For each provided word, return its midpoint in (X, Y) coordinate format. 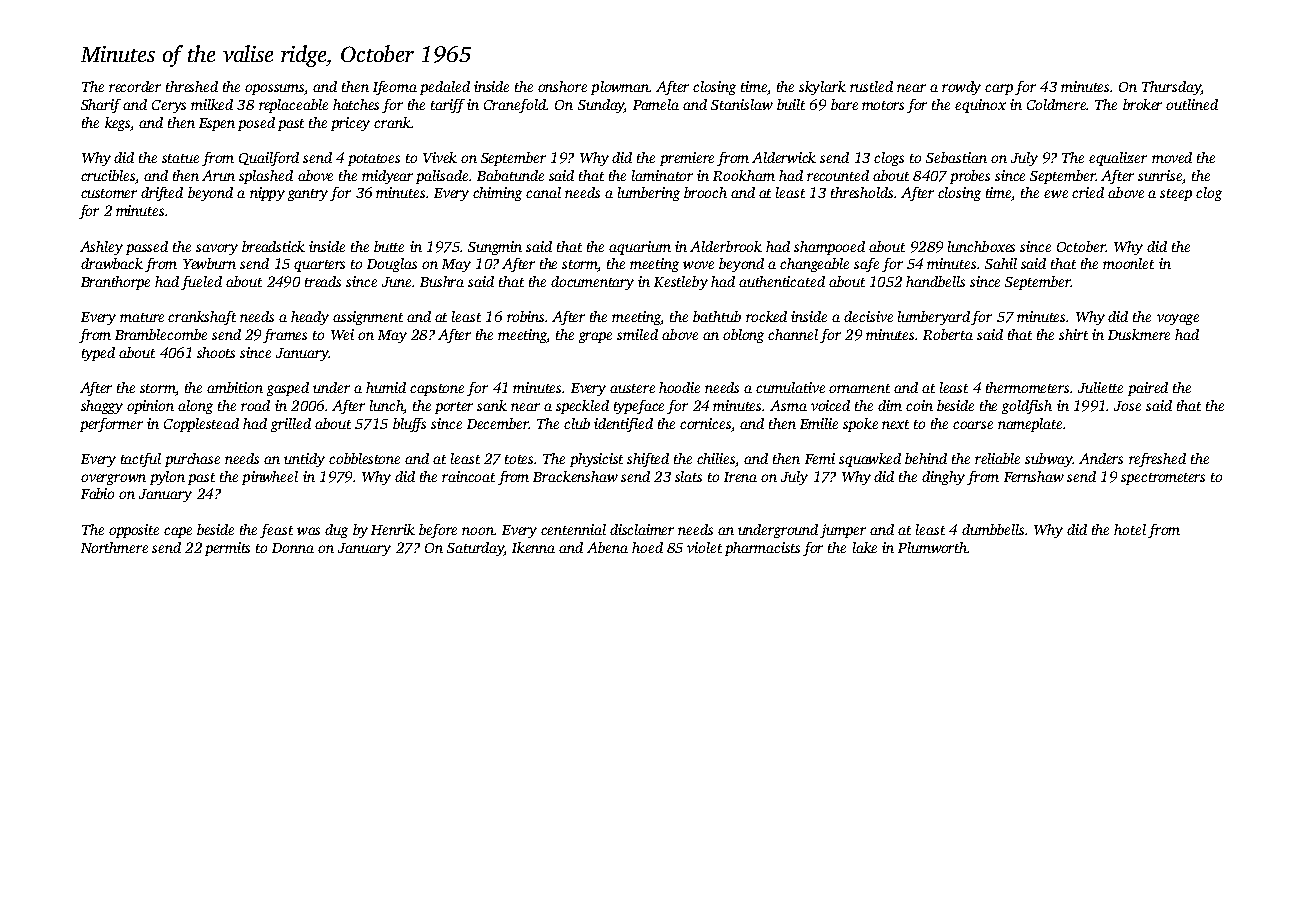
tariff (448, 106)
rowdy (961, 88)
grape (595, 337)
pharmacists (762, 549)
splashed (266, 177)
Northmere (114, 547)
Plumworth (932, 547)
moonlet (1128, 263)
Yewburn (209, 263)
